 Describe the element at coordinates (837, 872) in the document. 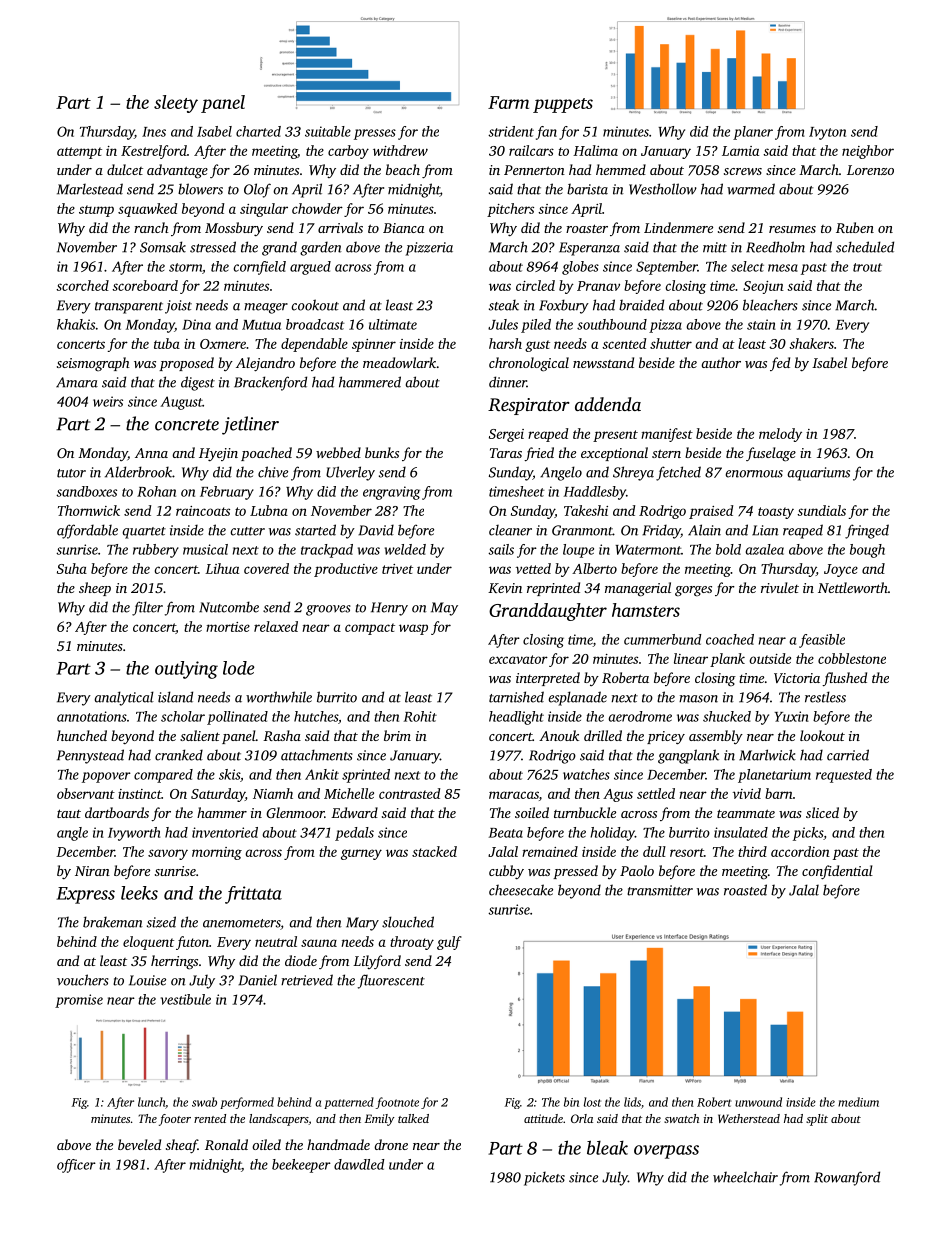

I see `confidential` at that location.
